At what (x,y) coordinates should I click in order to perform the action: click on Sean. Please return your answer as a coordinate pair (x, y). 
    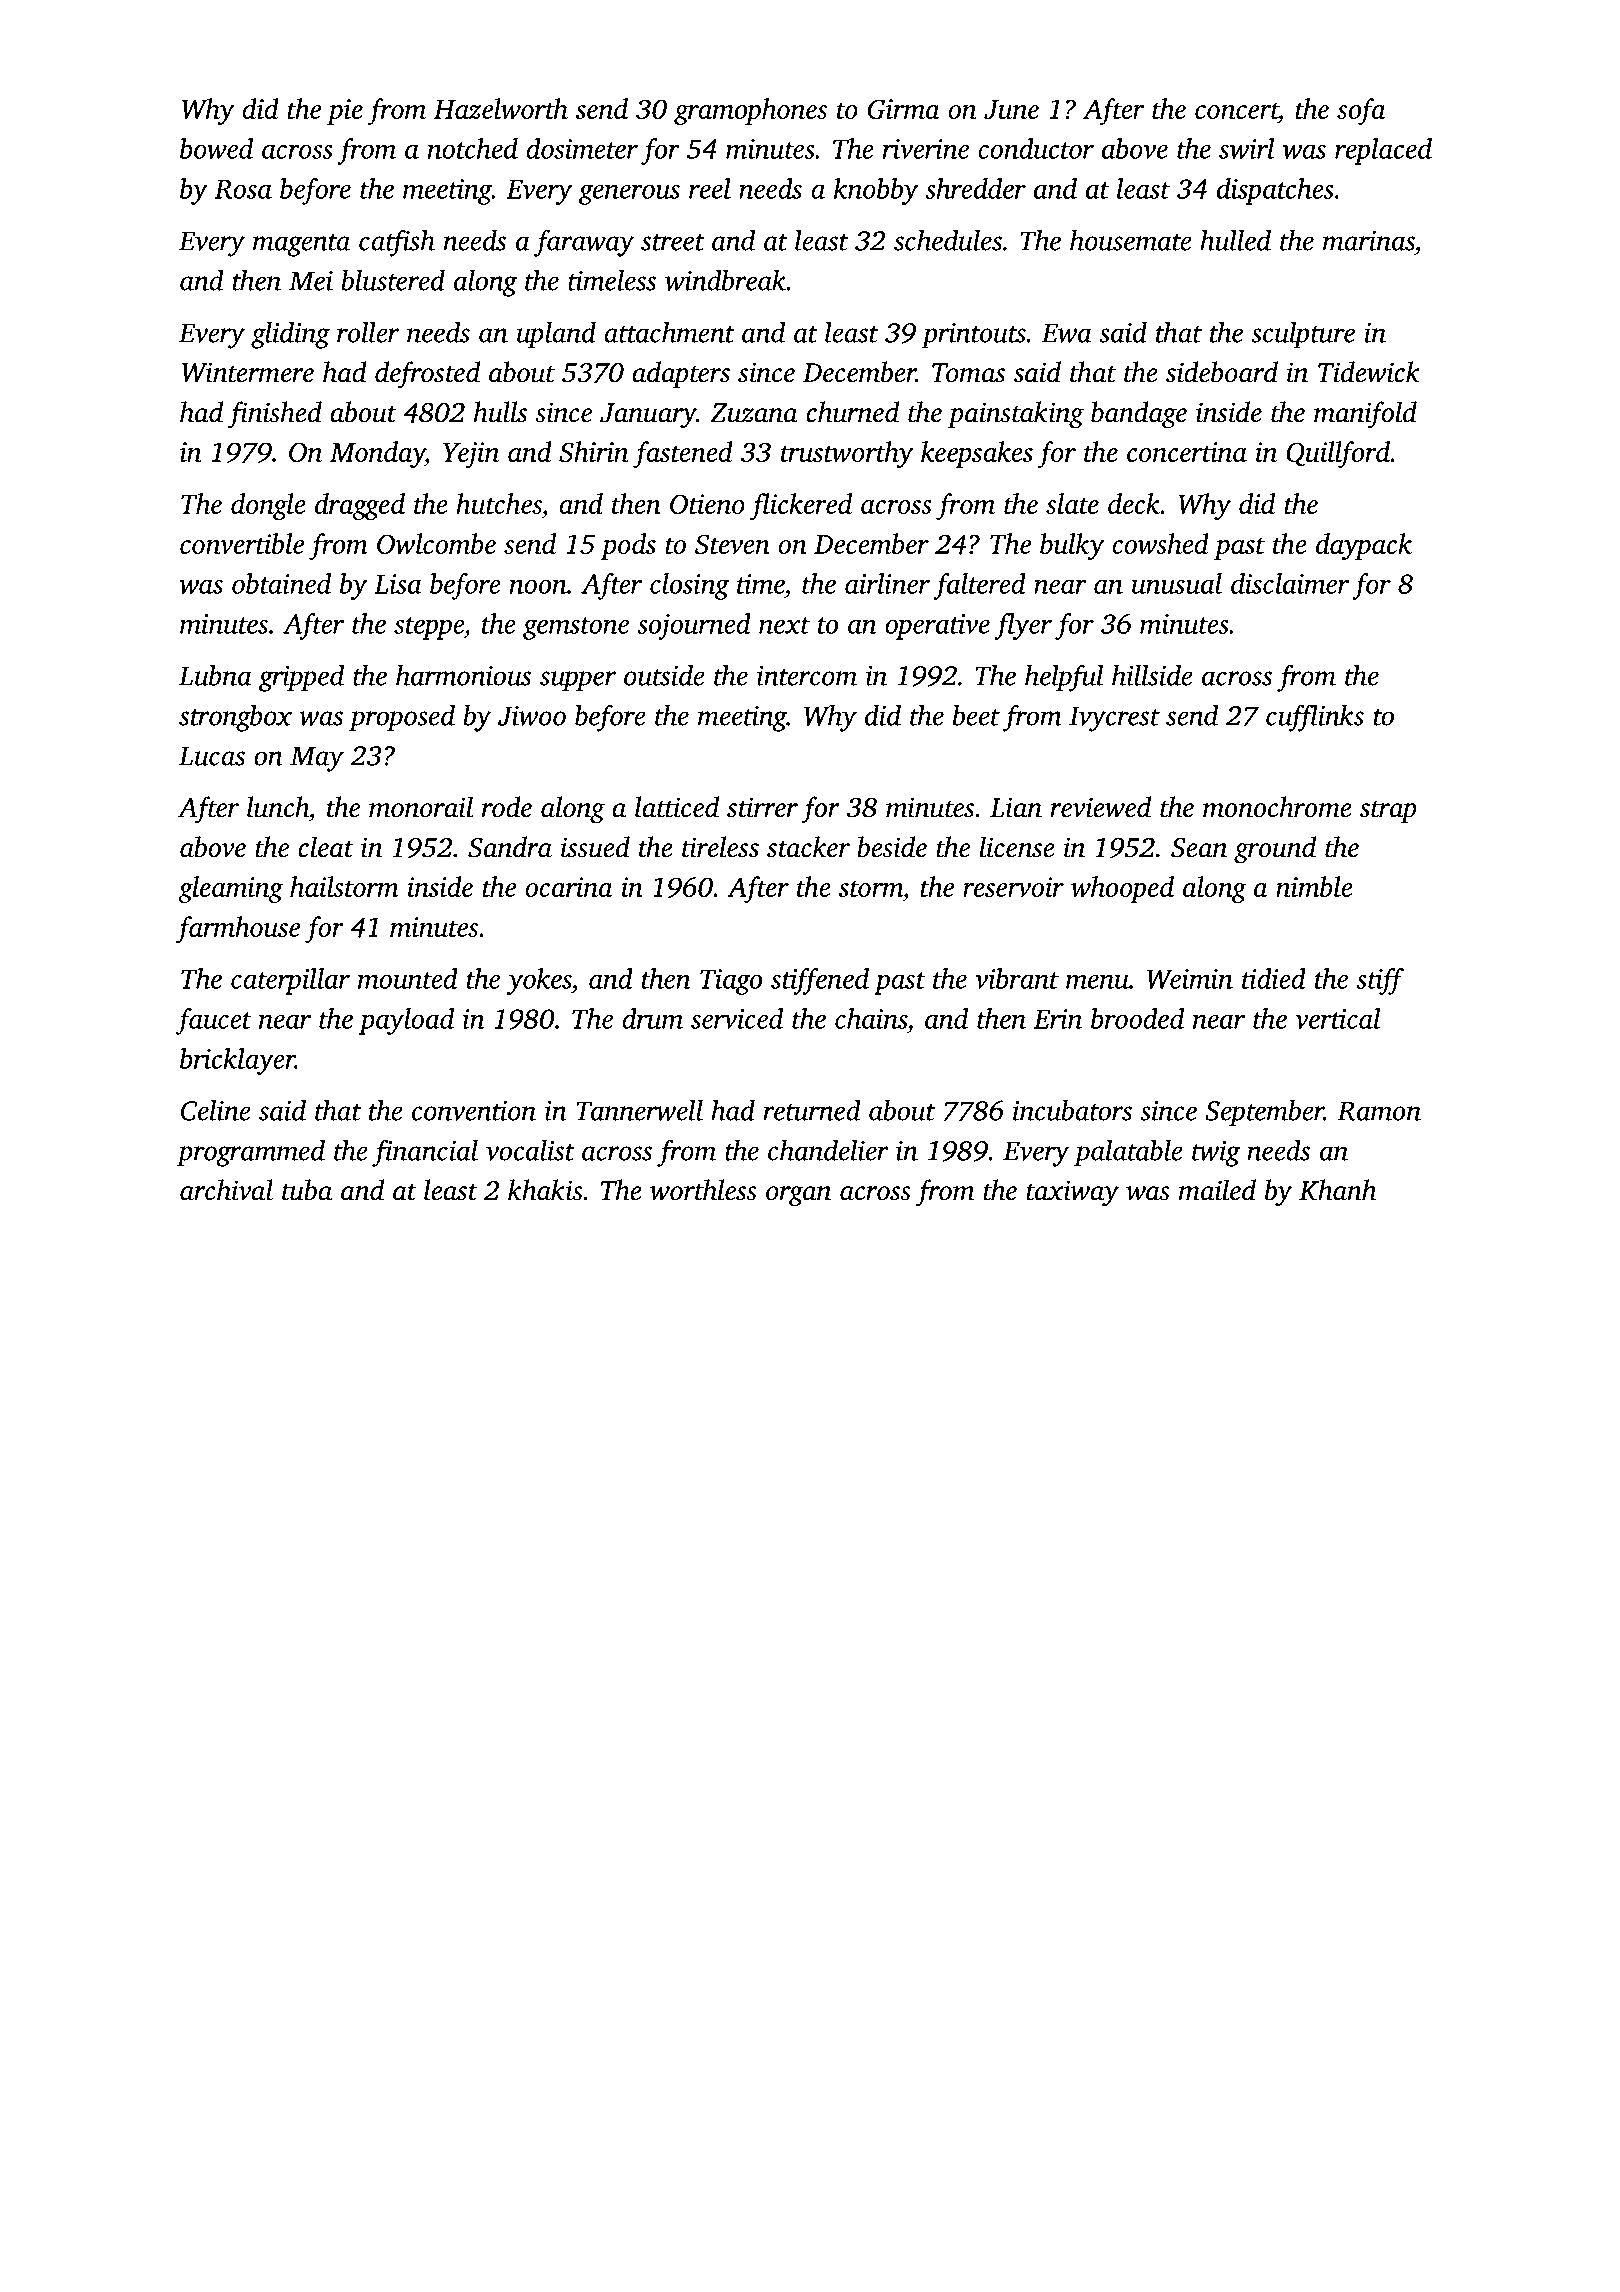
    Looking at the image, I should click on (1199, 848).
